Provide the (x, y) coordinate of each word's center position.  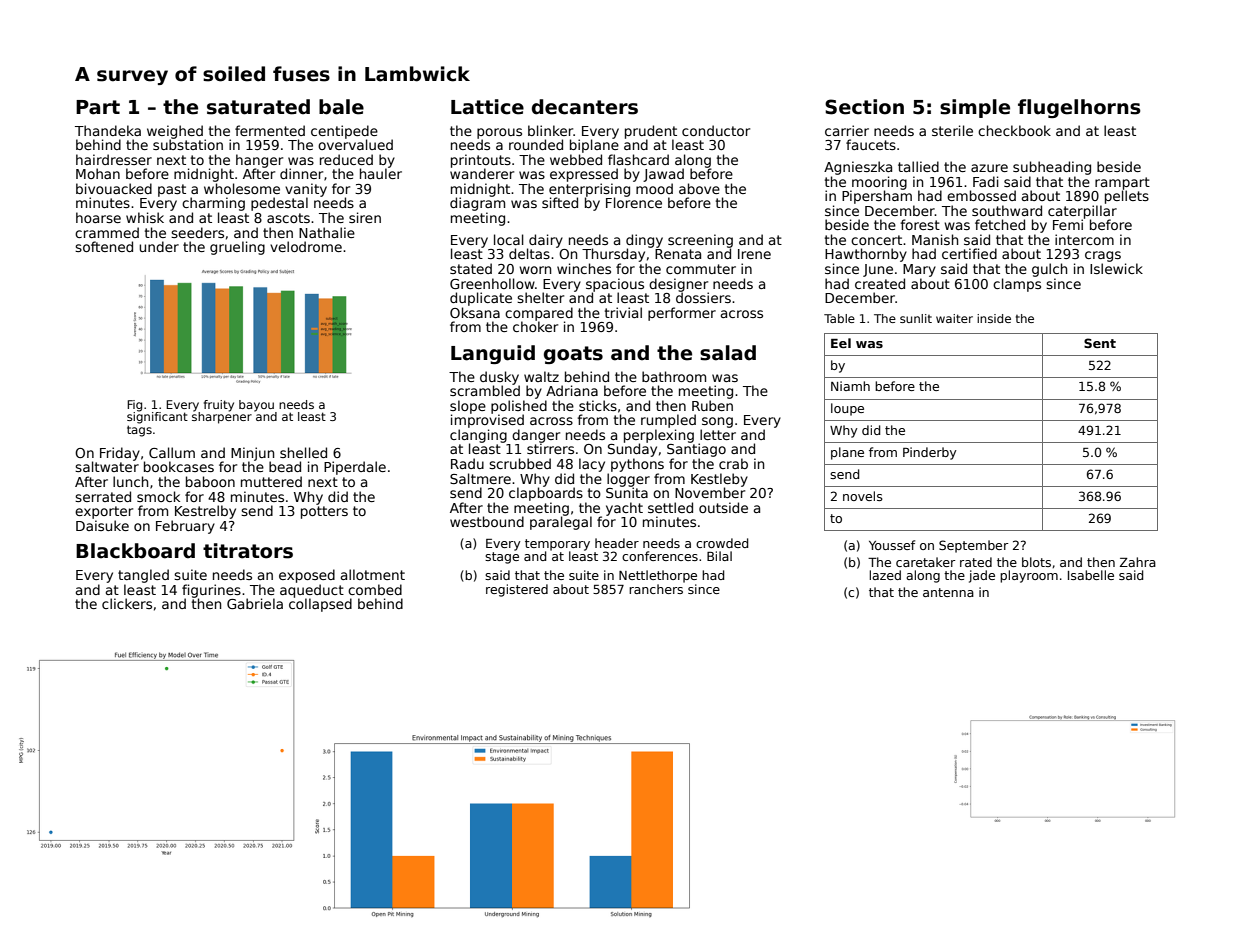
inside (994, 318)
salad (728, 353)
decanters (585, 107)
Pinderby (929, 453)
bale (341, 107)
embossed (981, 195)
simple (975, 108)
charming (213, 204)
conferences (660, 556)
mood (654, 188)
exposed (307, 576)
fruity (219, 406)
